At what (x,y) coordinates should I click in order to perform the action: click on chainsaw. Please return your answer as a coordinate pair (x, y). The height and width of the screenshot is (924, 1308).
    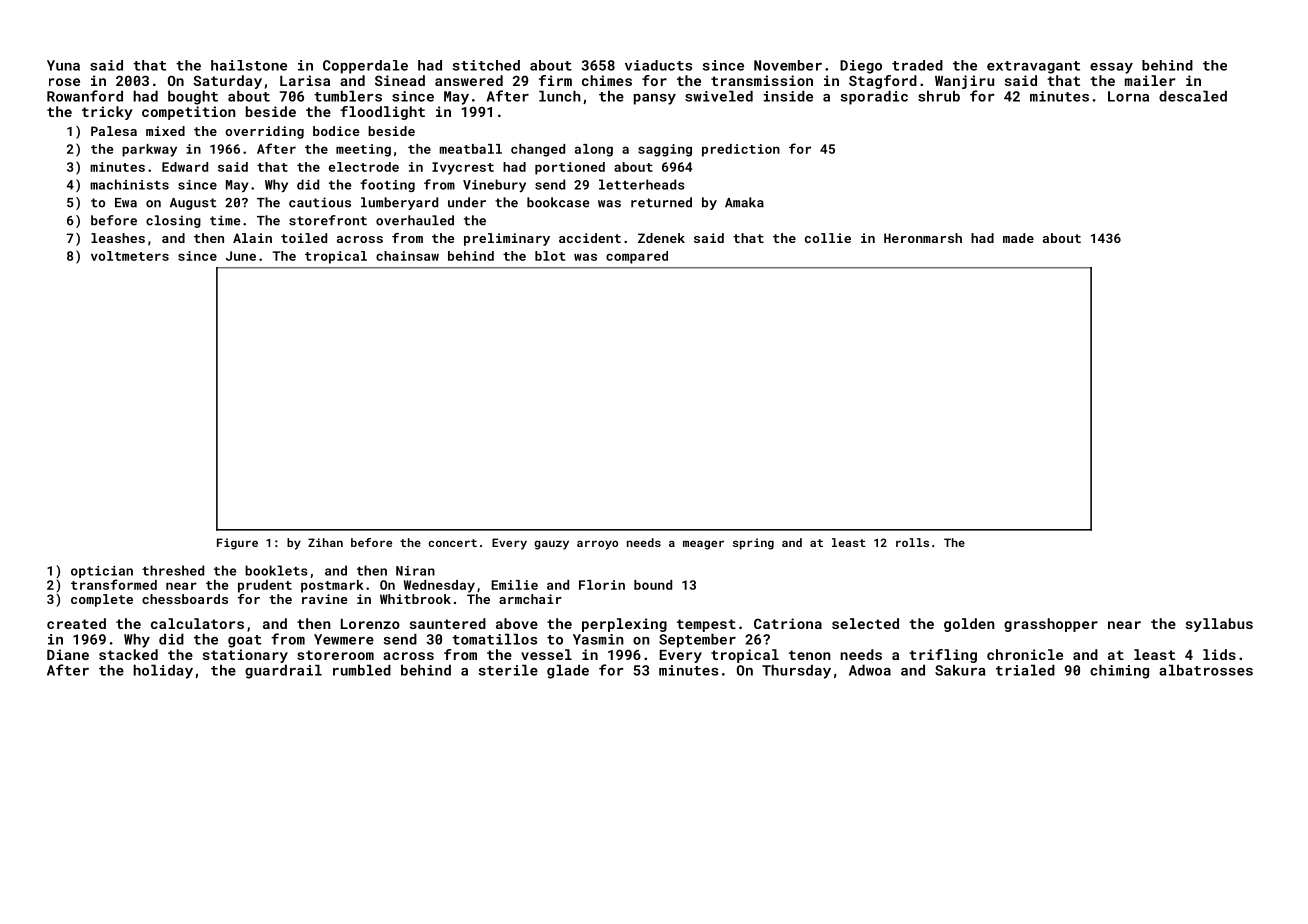
    Looking at the image, I should click on (407, 256).
